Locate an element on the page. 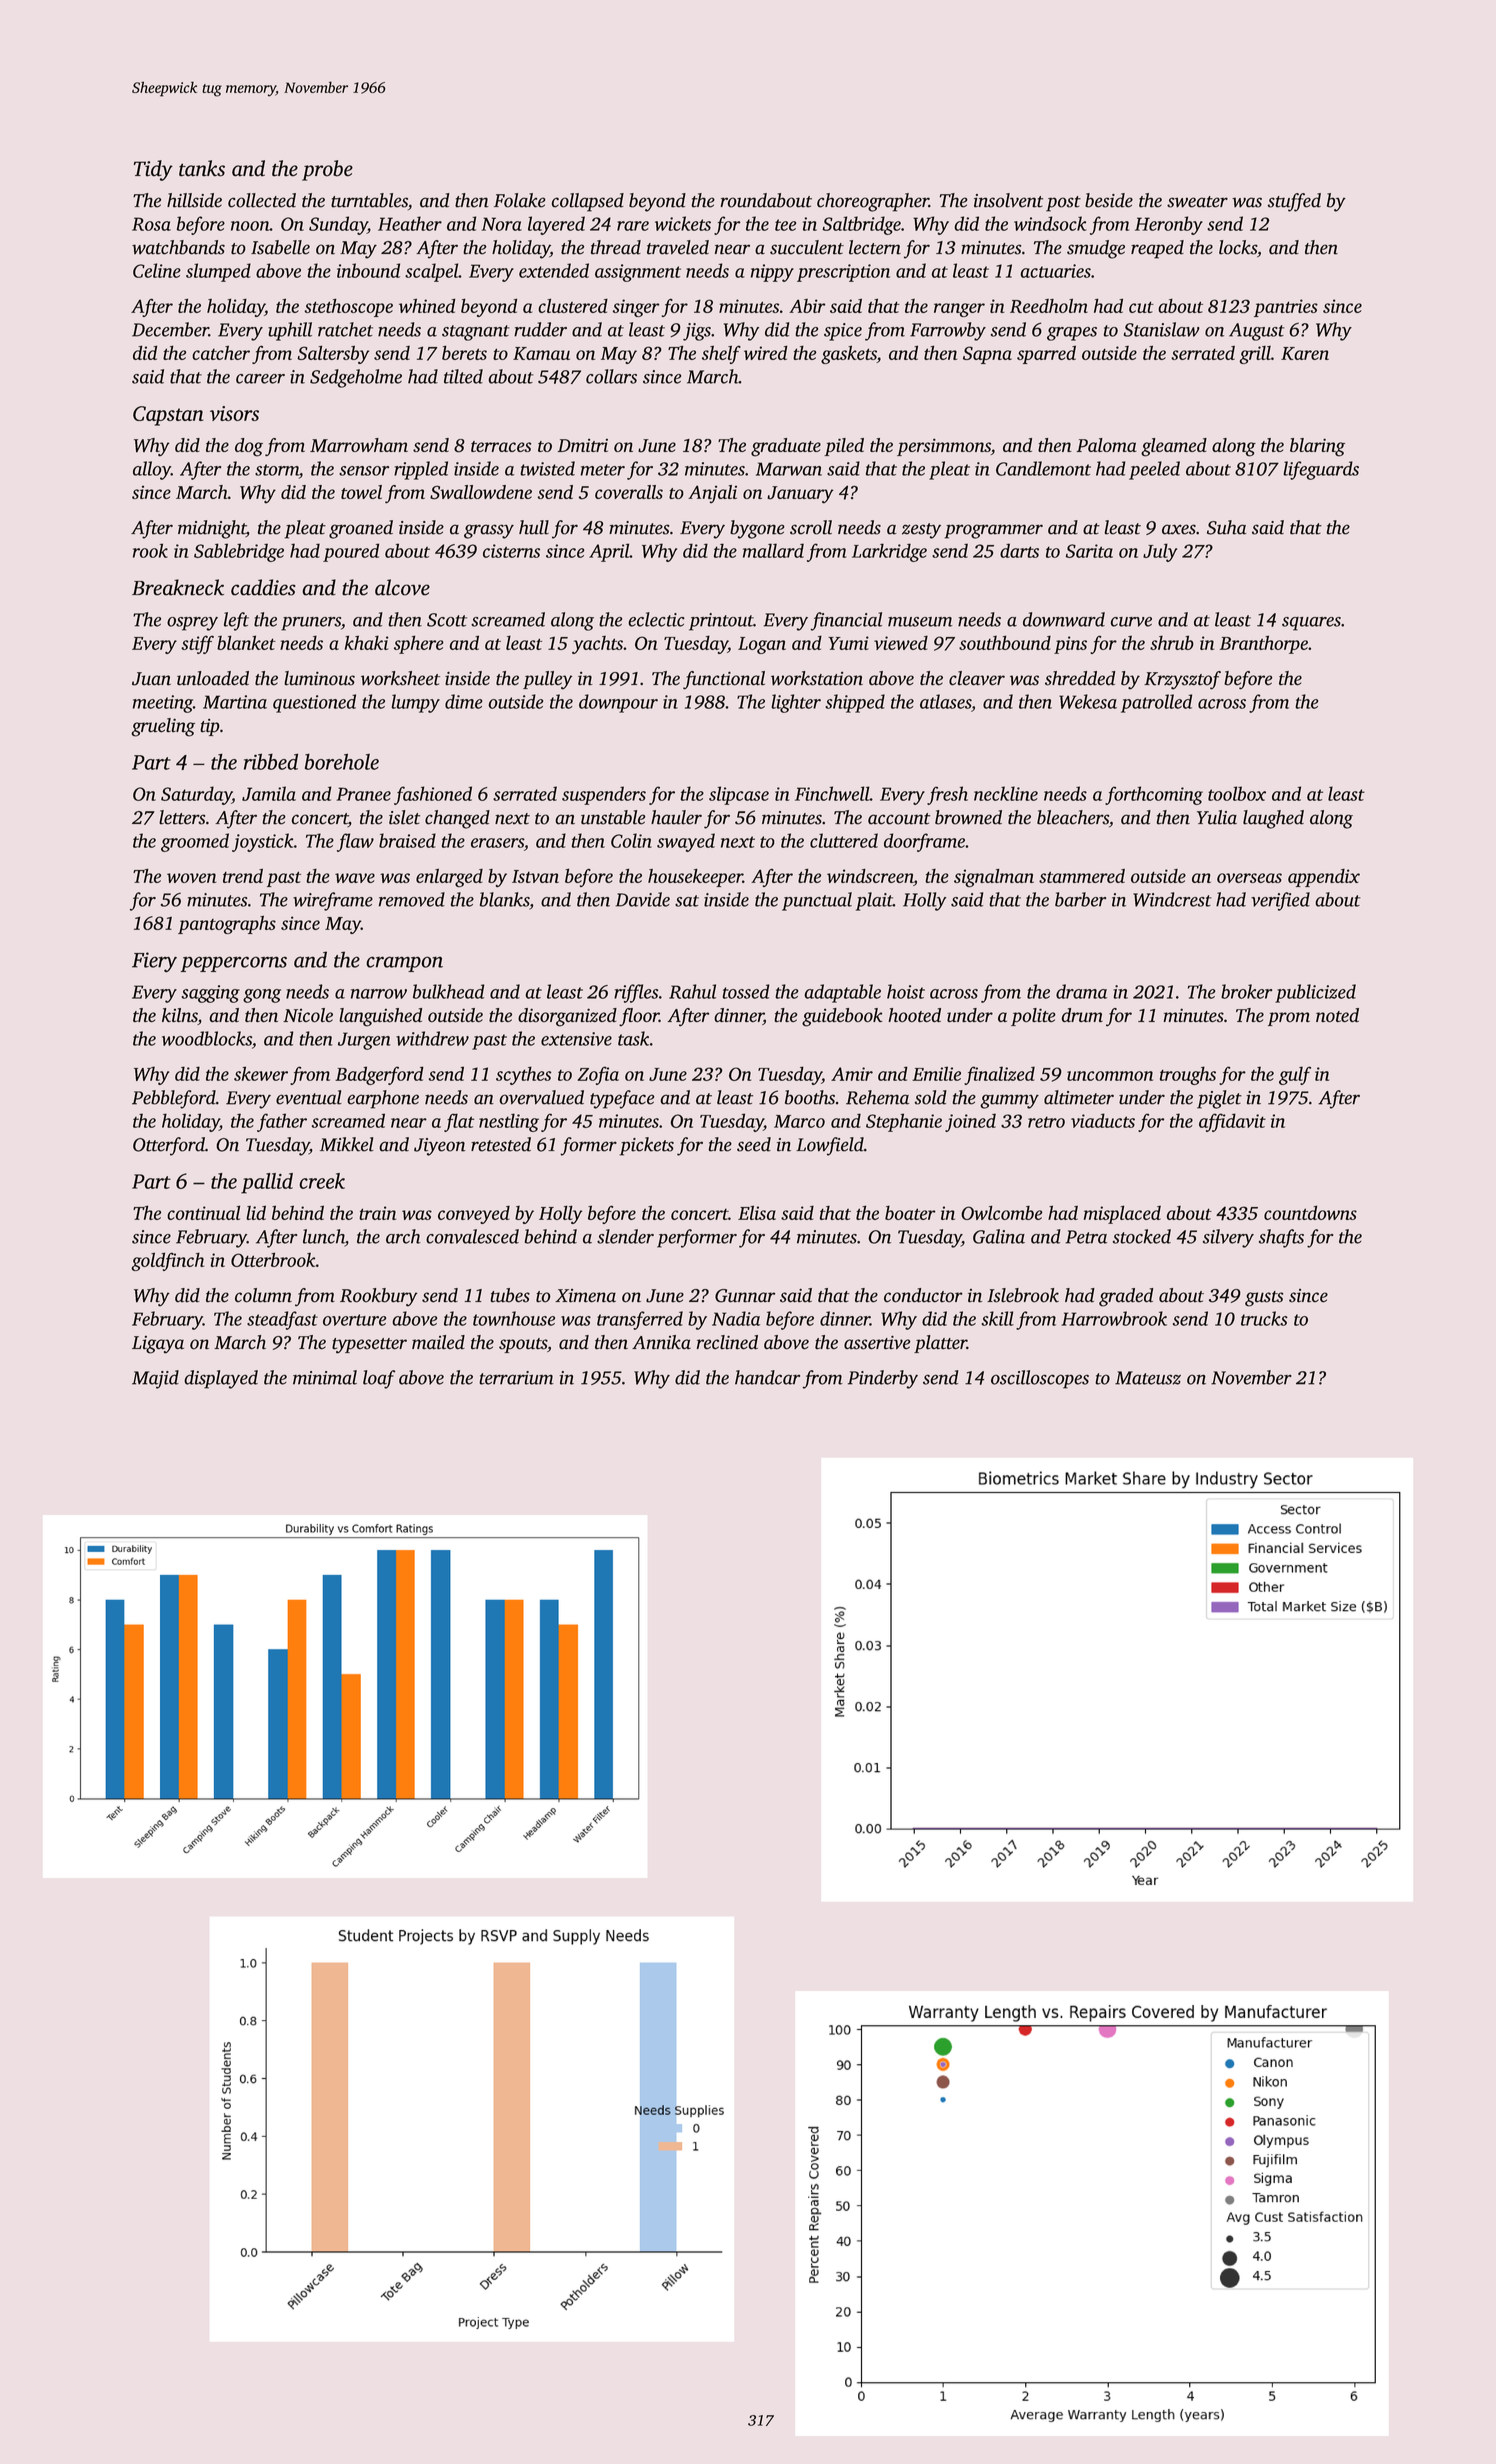  choreographer is located at coordinates (873, 202).
